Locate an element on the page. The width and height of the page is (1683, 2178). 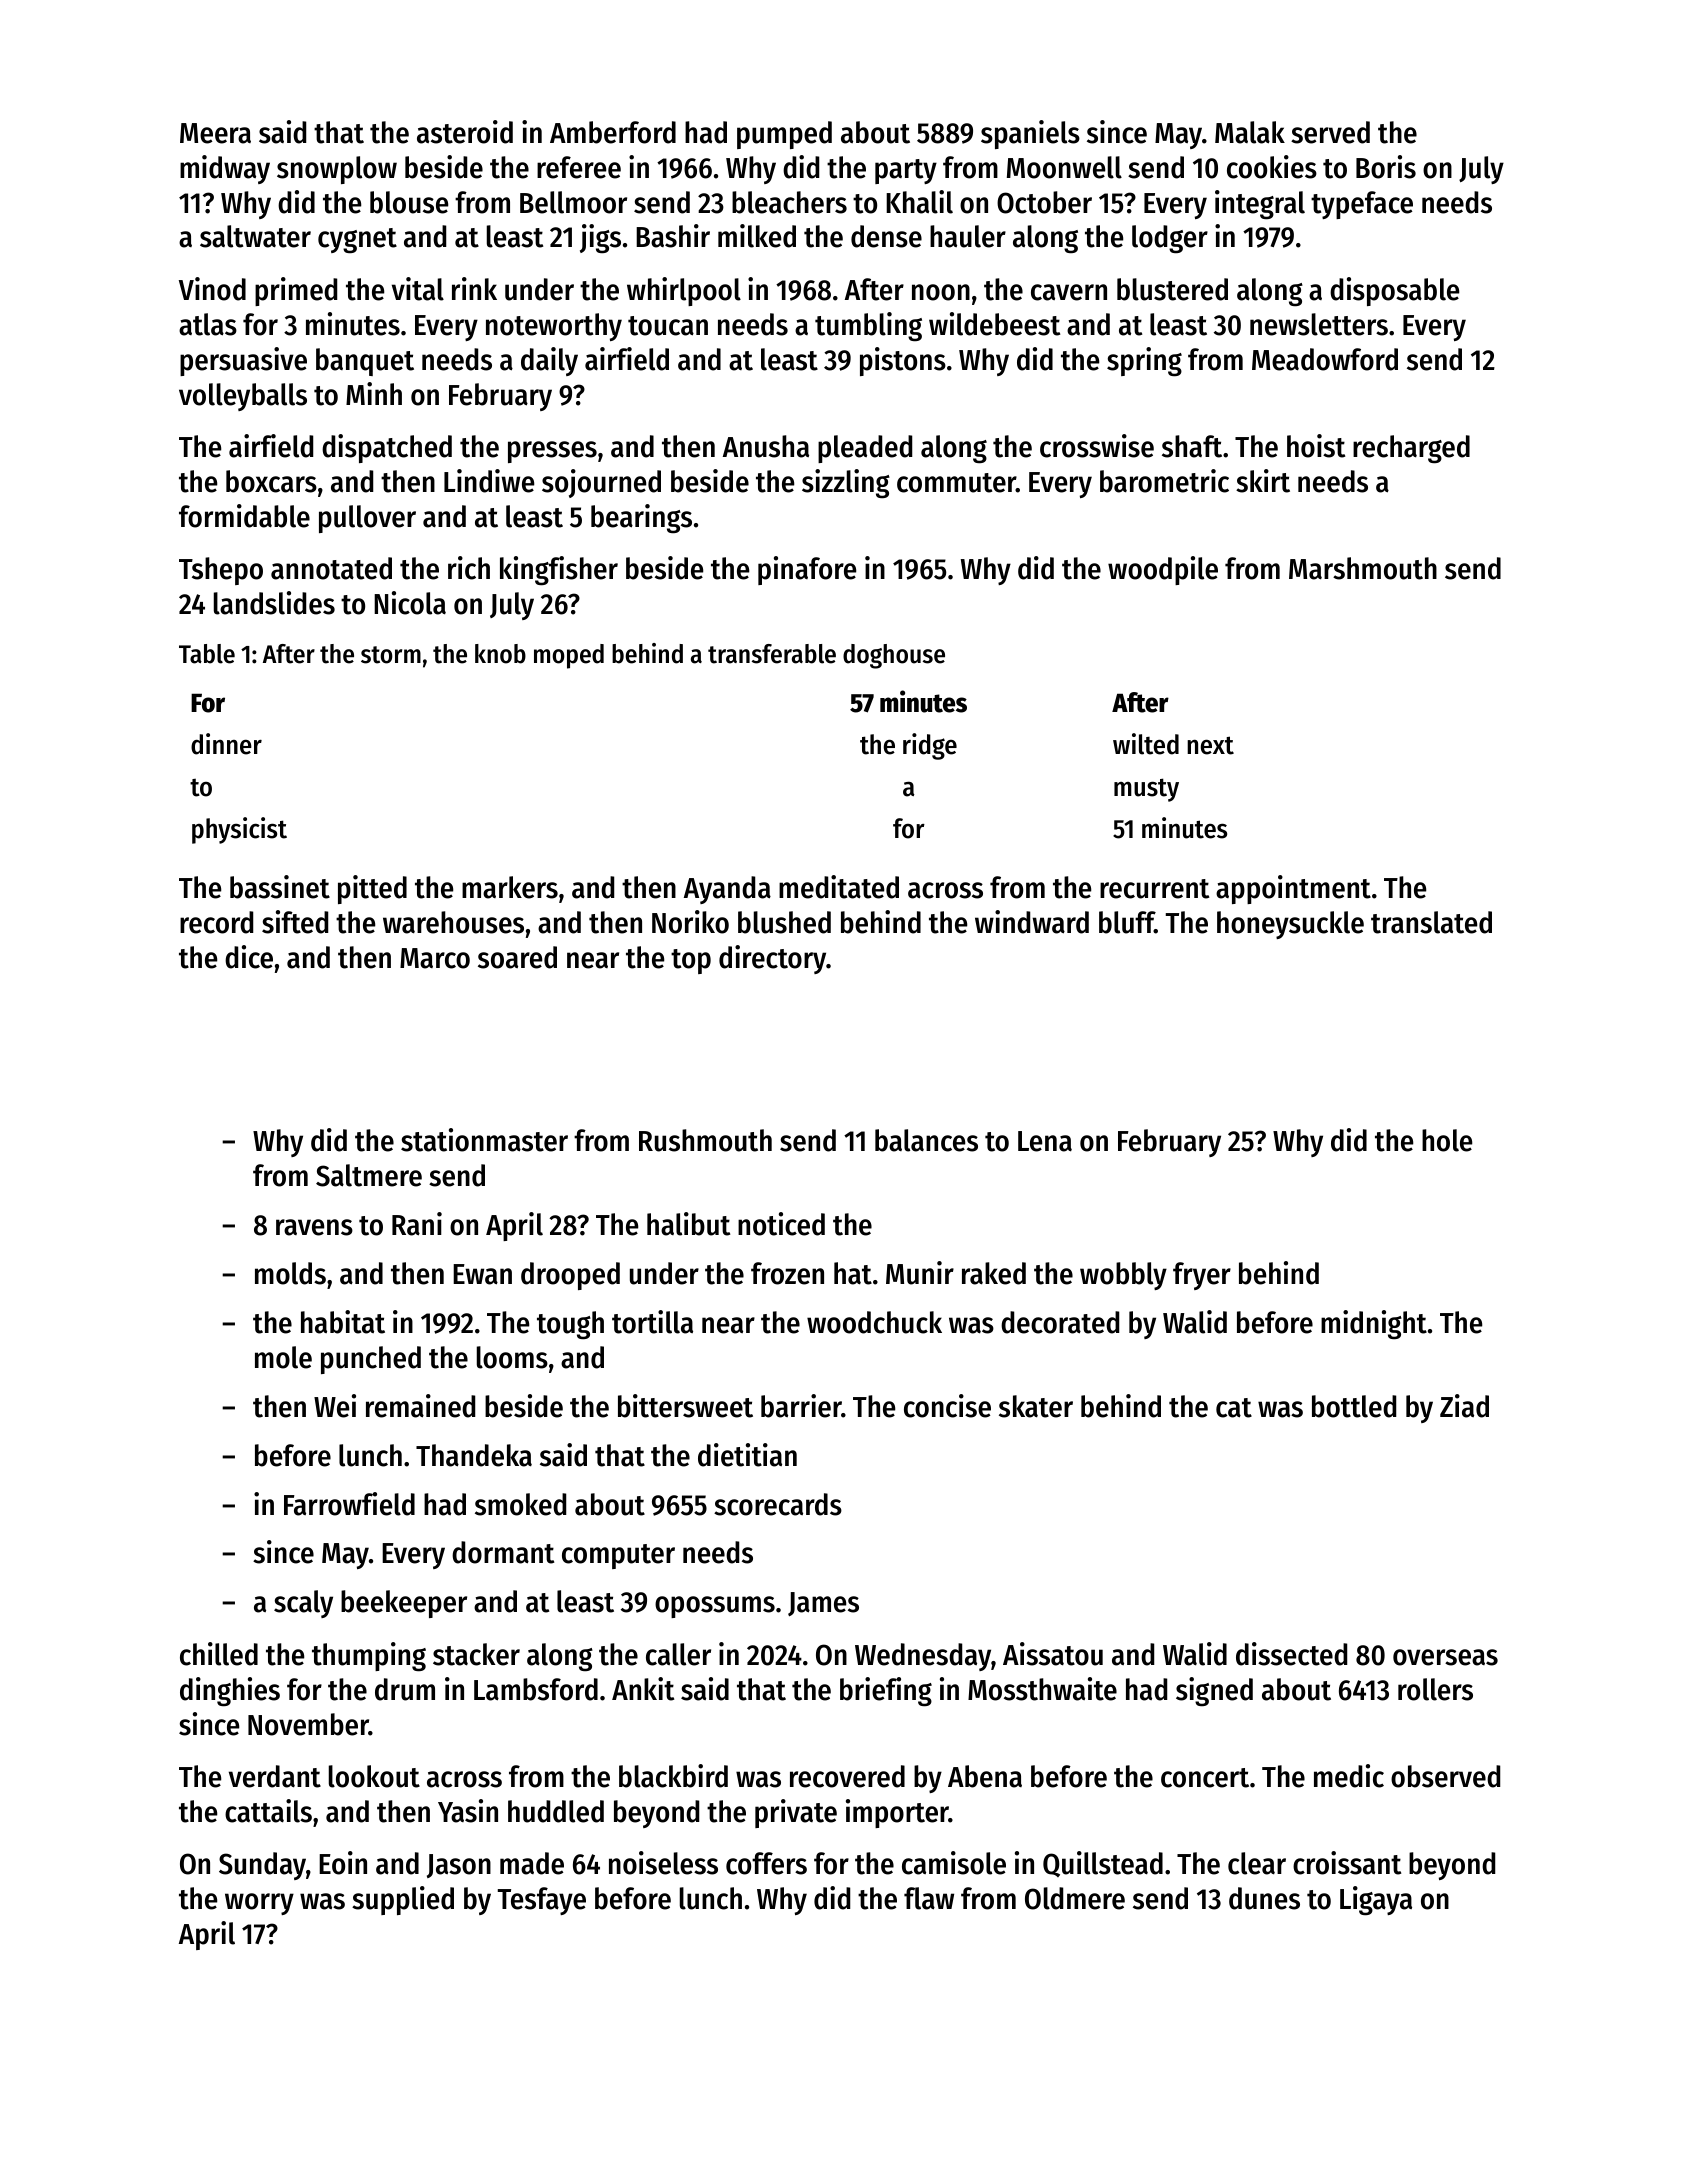
Yasin is located at coordinates (468, 1811).
